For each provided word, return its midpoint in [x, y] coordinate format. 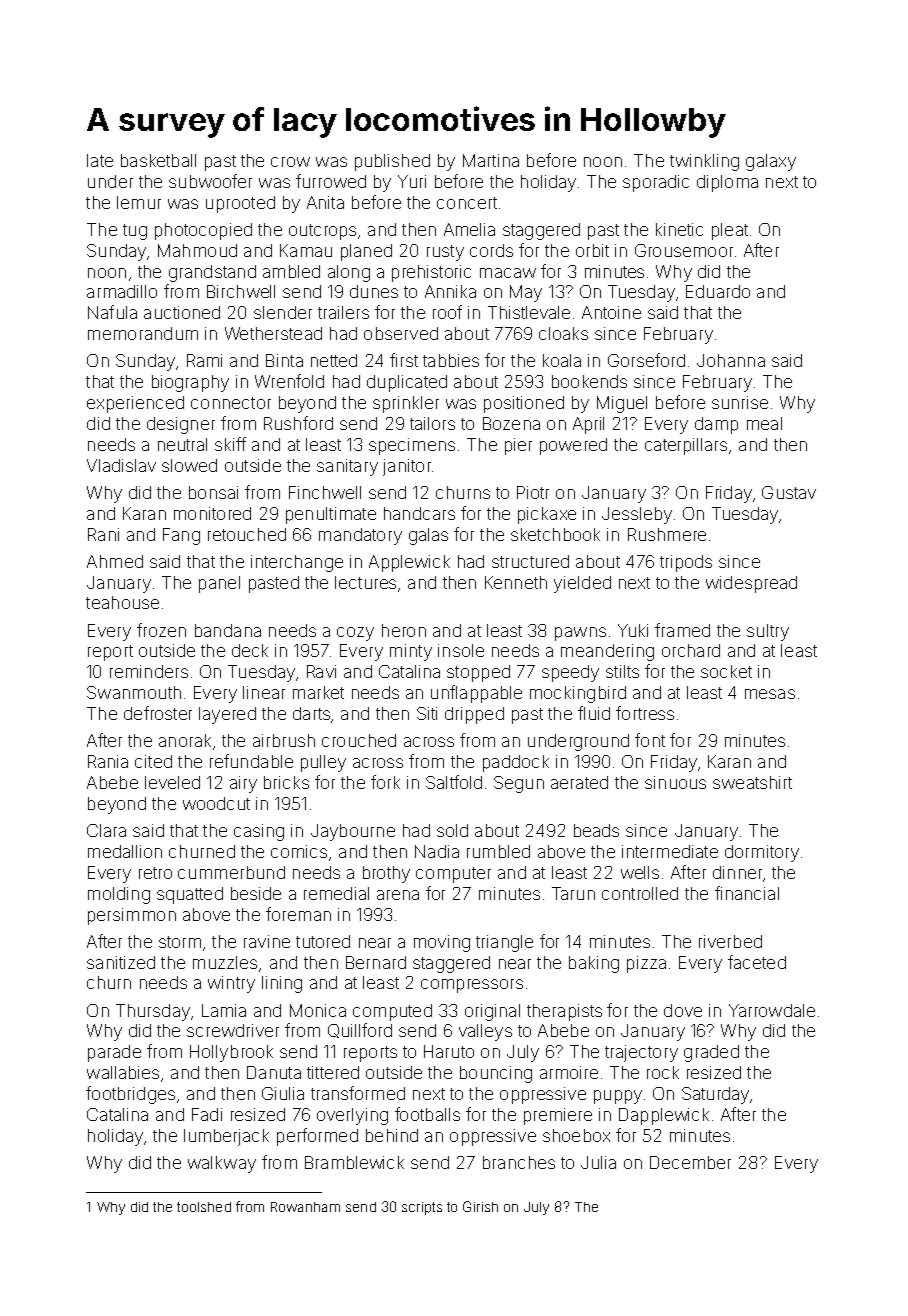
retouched [247, 534]
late [100, 160]
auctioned [182, 312]
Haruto [449, 1051]
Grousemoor [684, 250]
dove [683, 1010]
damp [716, 425]
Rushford [298, 423]
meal [764, 423]
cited [153, 761]
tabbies [451, 360]
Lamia [224, 1010]
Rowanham [305, 1207]
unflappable [476, 694]
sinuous [675, 782]
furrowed [331, 181]
